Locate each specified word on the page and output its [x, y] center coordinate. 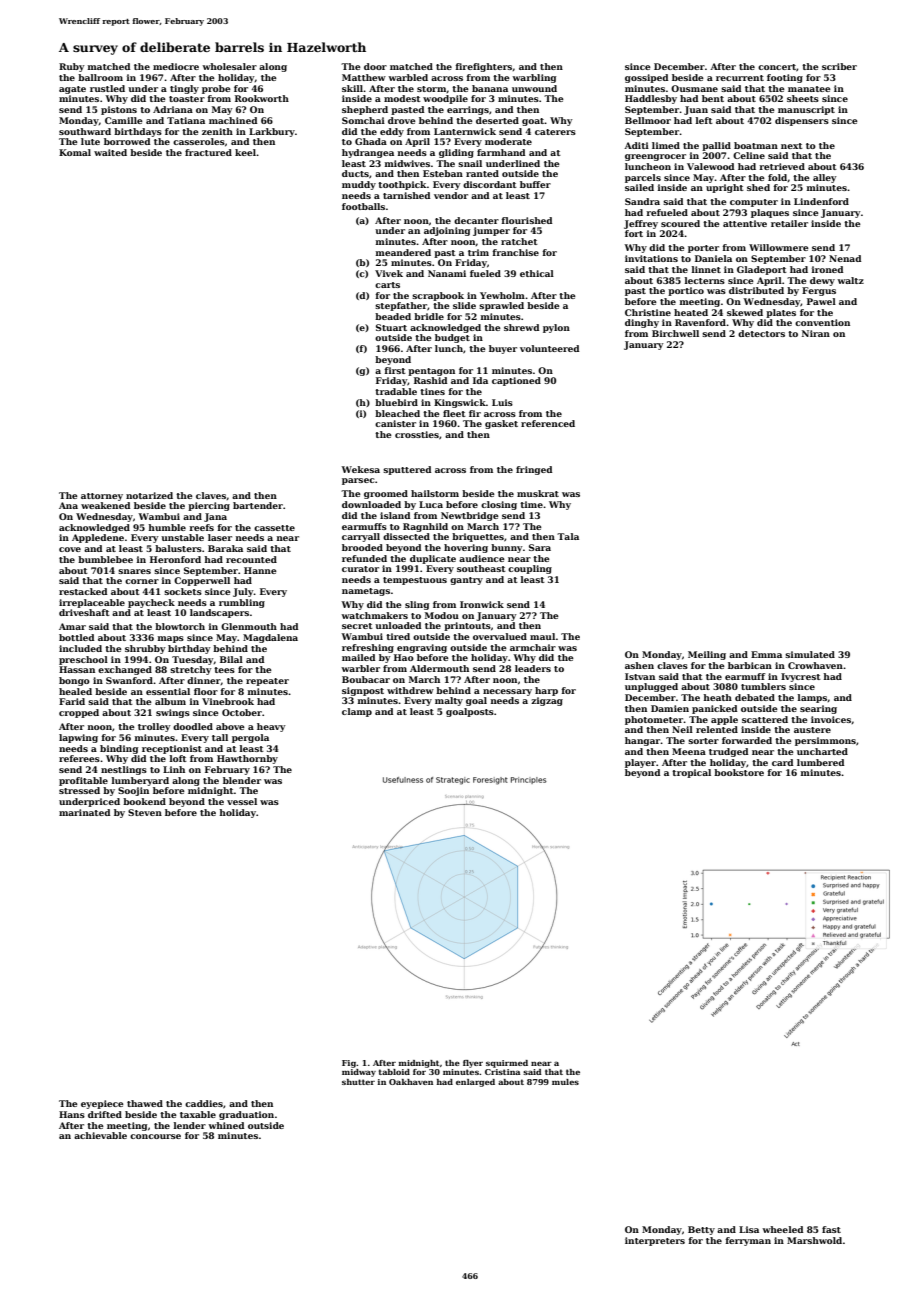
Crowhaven [815, 665]
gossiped [646, 78]
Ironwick [482, 604]
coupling [530, 569]
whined [226, 1125]
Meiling [707, 655]
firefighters [483, 67]
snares [134, 571]
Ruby [72, 67]
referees [79, 758]
